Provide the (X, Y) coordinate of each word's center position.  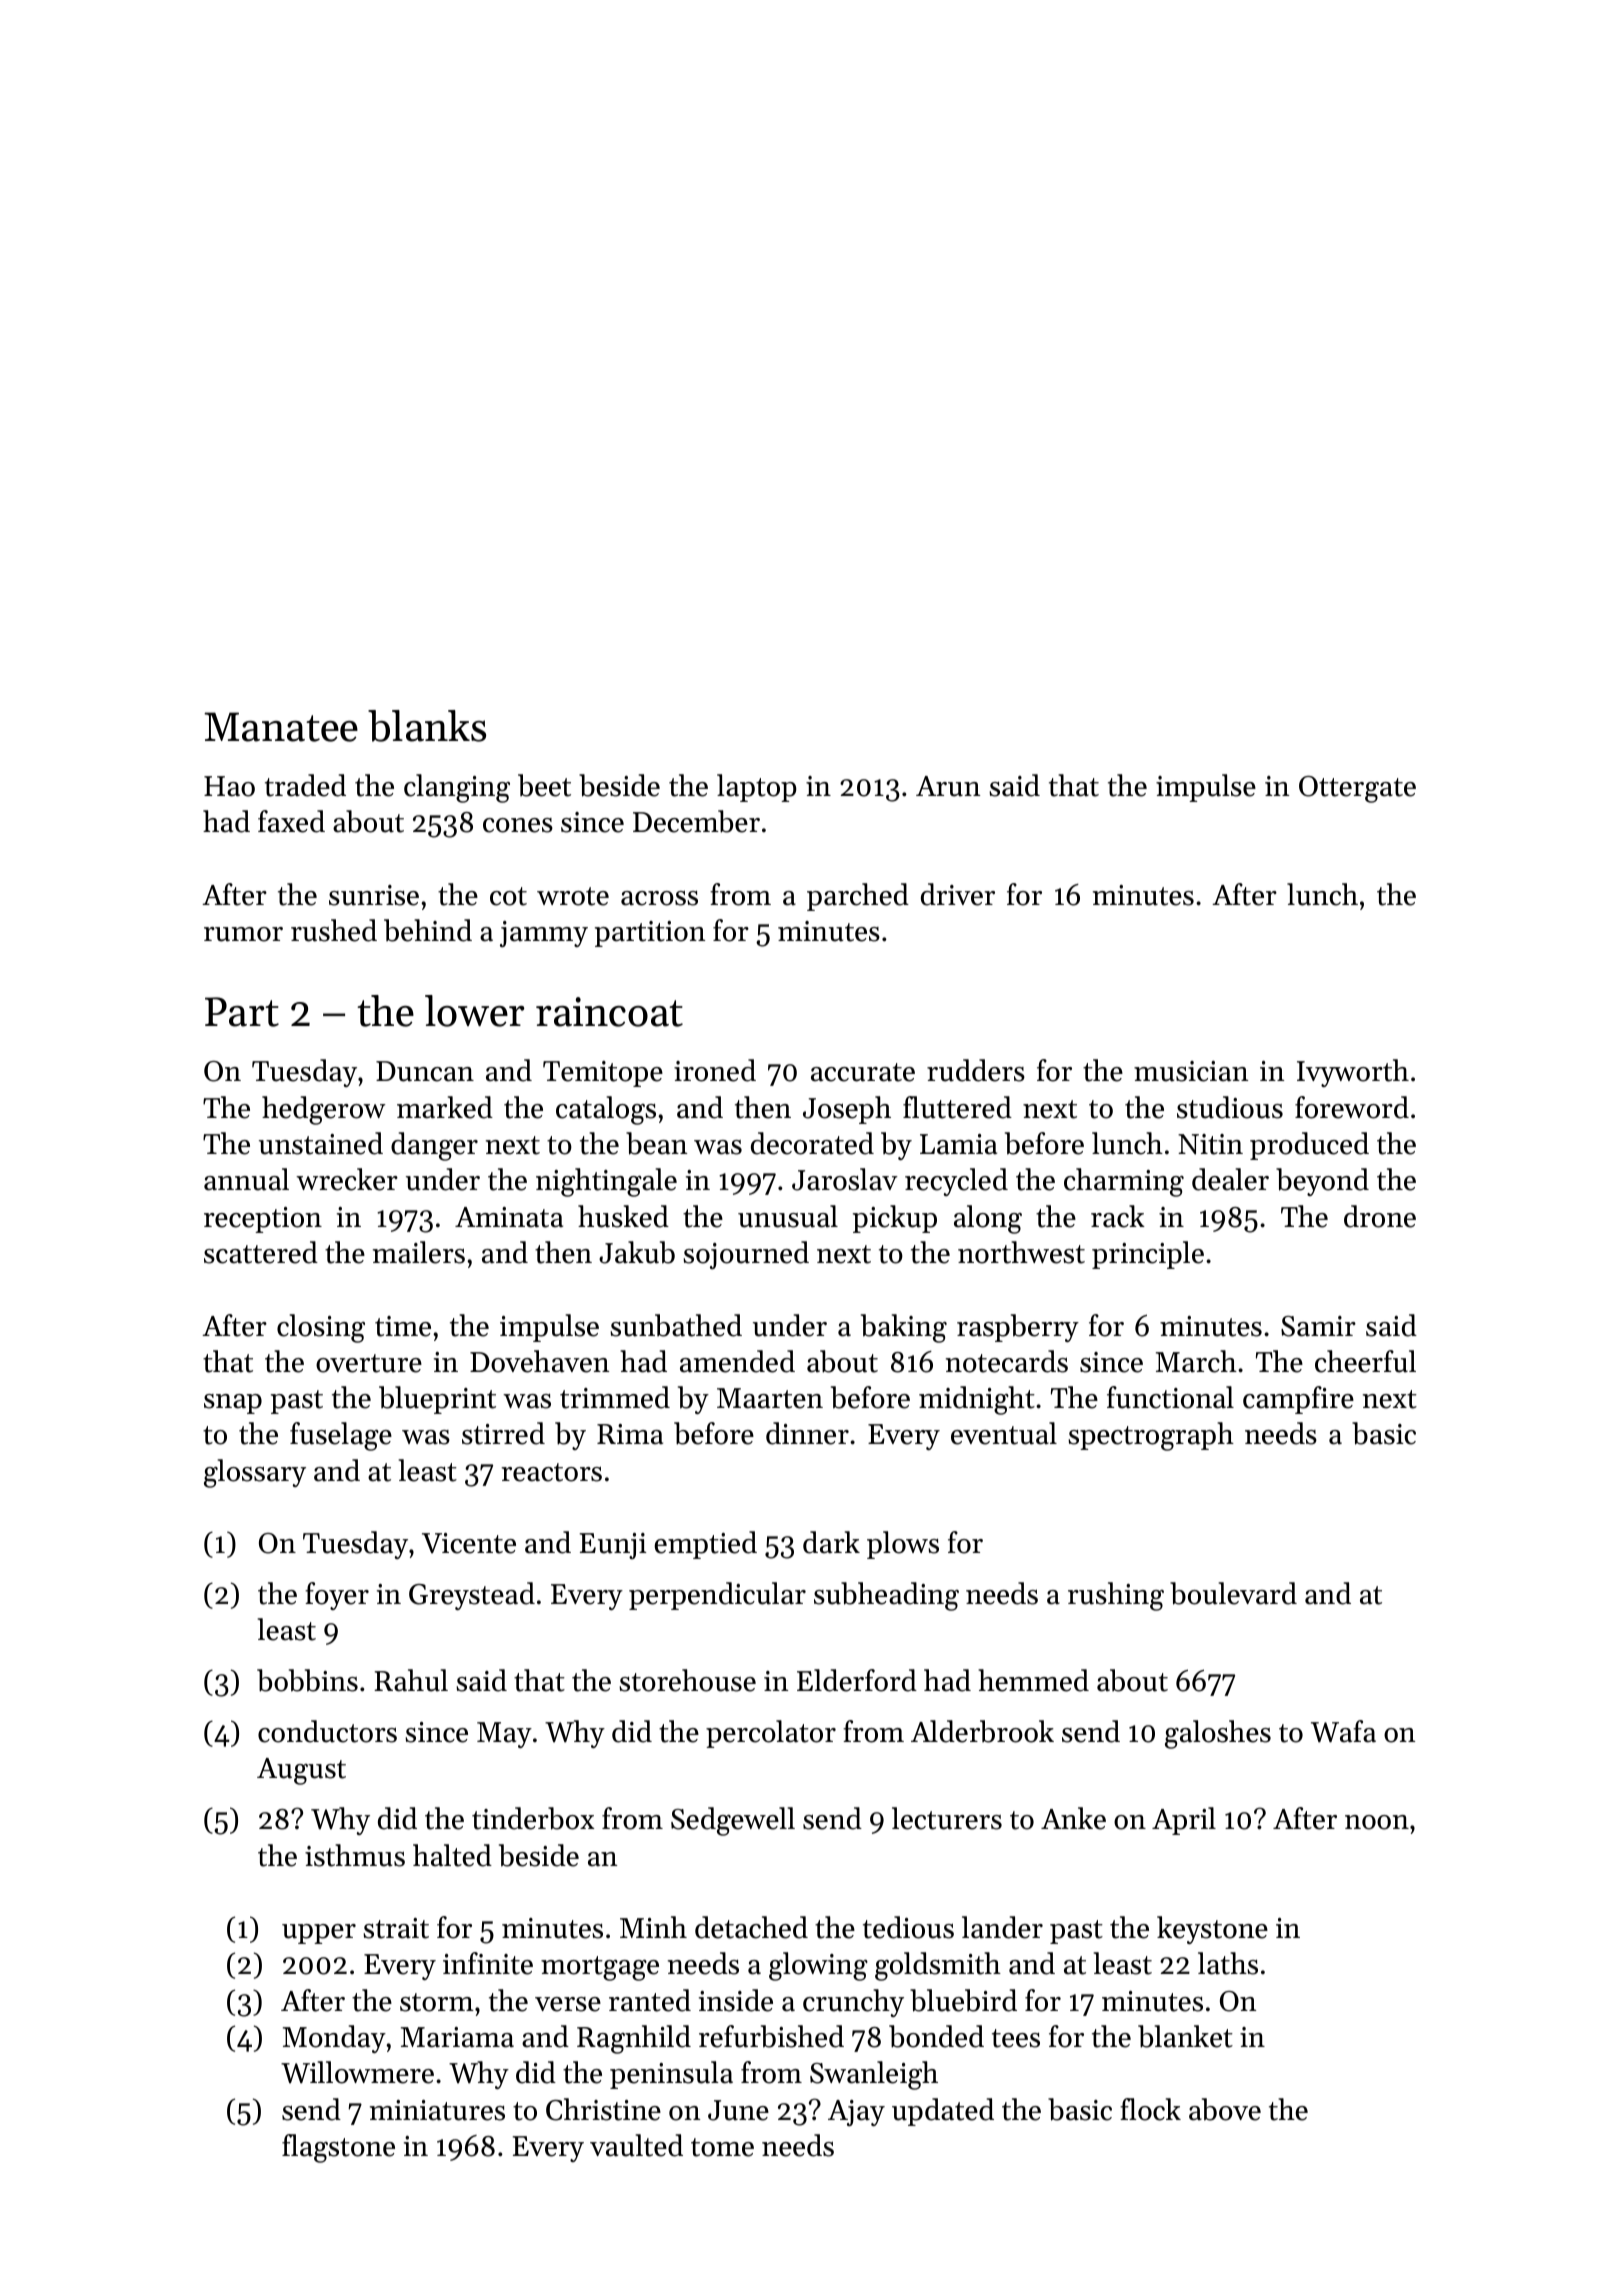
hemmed (1033, 1680)
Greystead (472, 1596)
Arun (948, 786)
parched (858, 897)
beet (544, 785)
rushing (1116, 1596)
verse (568, 2004)
